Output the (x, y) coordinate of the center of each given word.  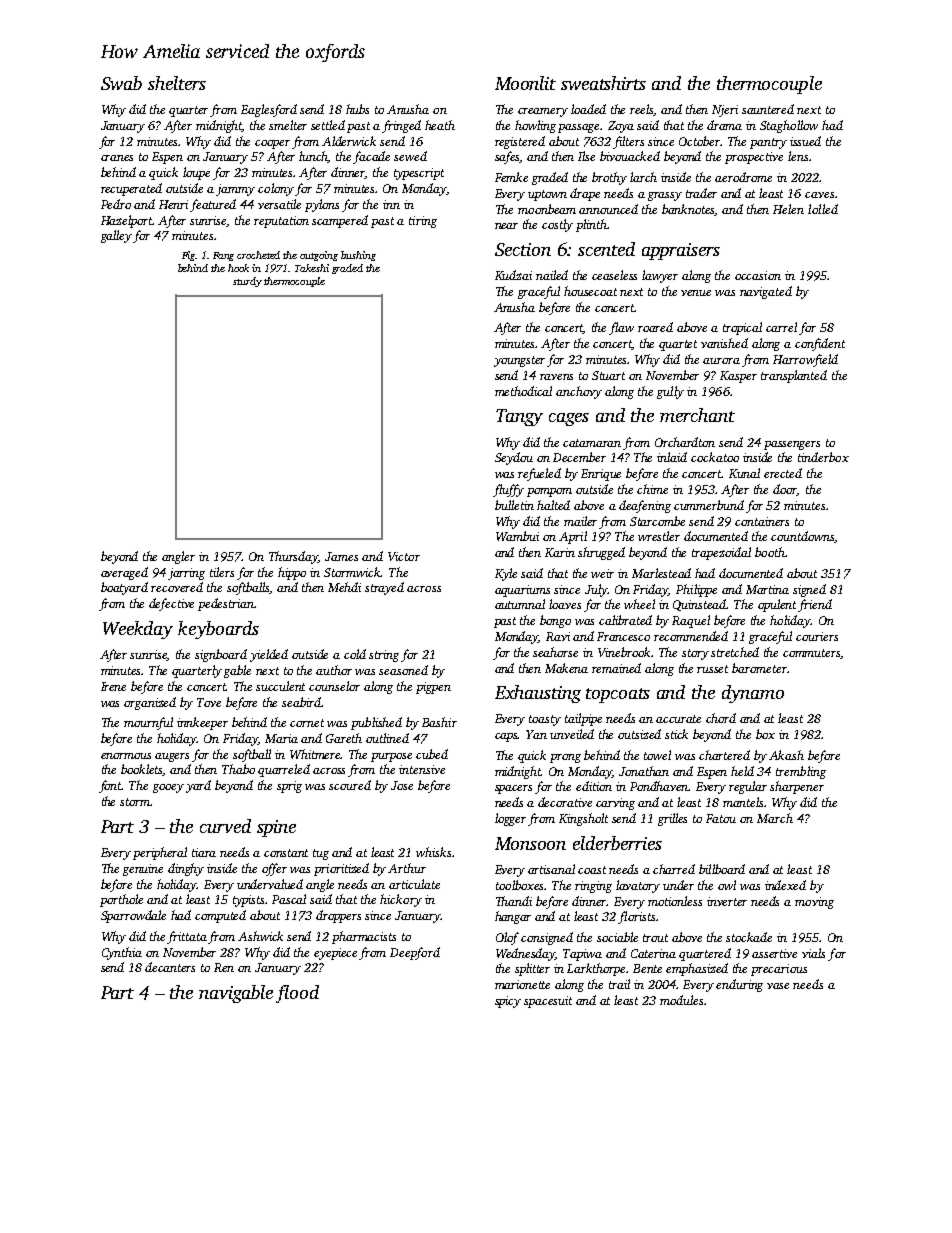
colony (276, 189)
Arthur (407, 868)
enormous (126, 756)
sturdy (247, 282)
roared (655, 327)
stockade (749, 937)
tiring (423, 222)
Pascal (289, 899)
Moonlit (525, 83)
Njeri (725, 111)
